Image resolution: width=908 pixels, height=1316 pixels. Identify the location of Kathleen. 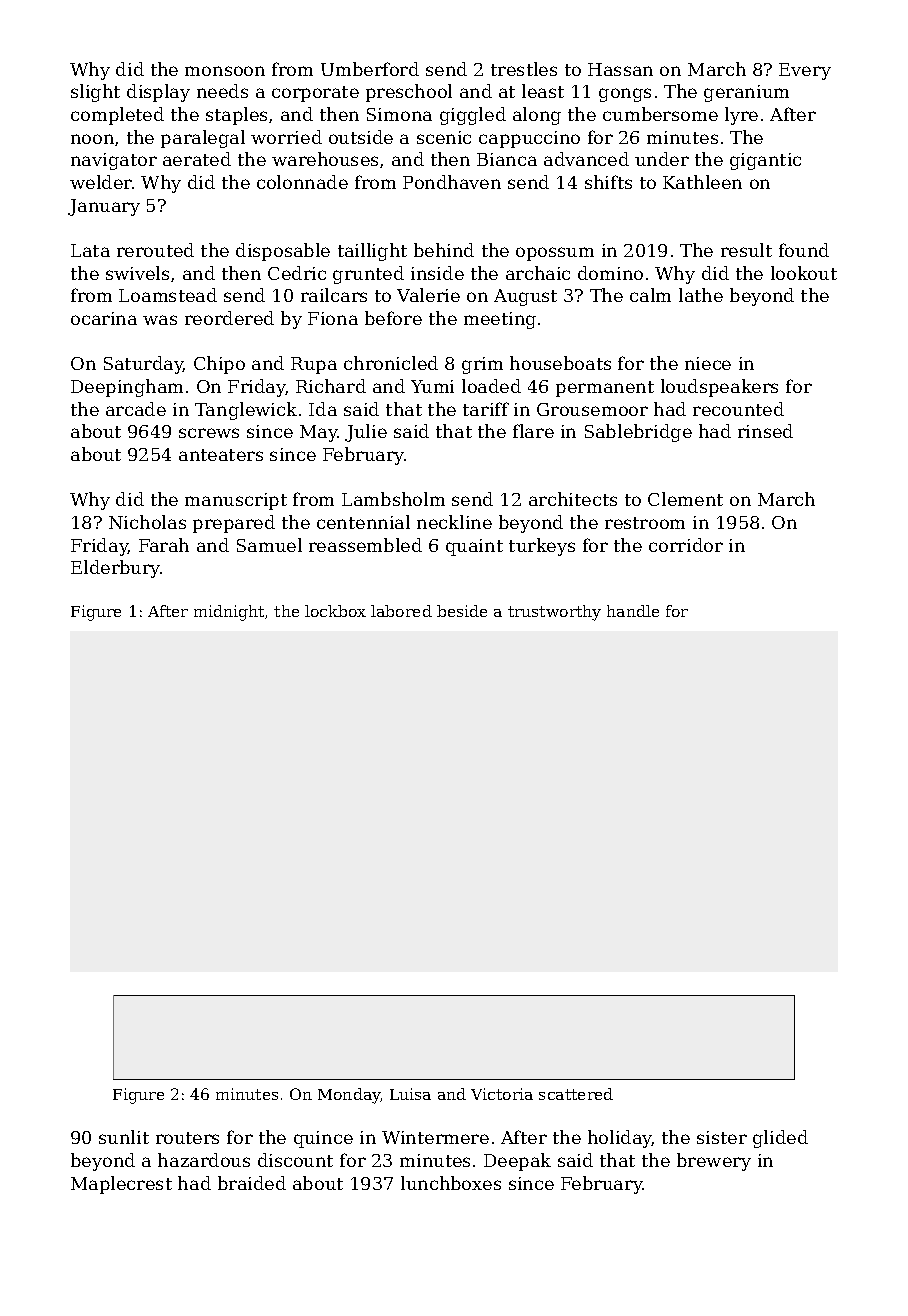
(702, 182).
